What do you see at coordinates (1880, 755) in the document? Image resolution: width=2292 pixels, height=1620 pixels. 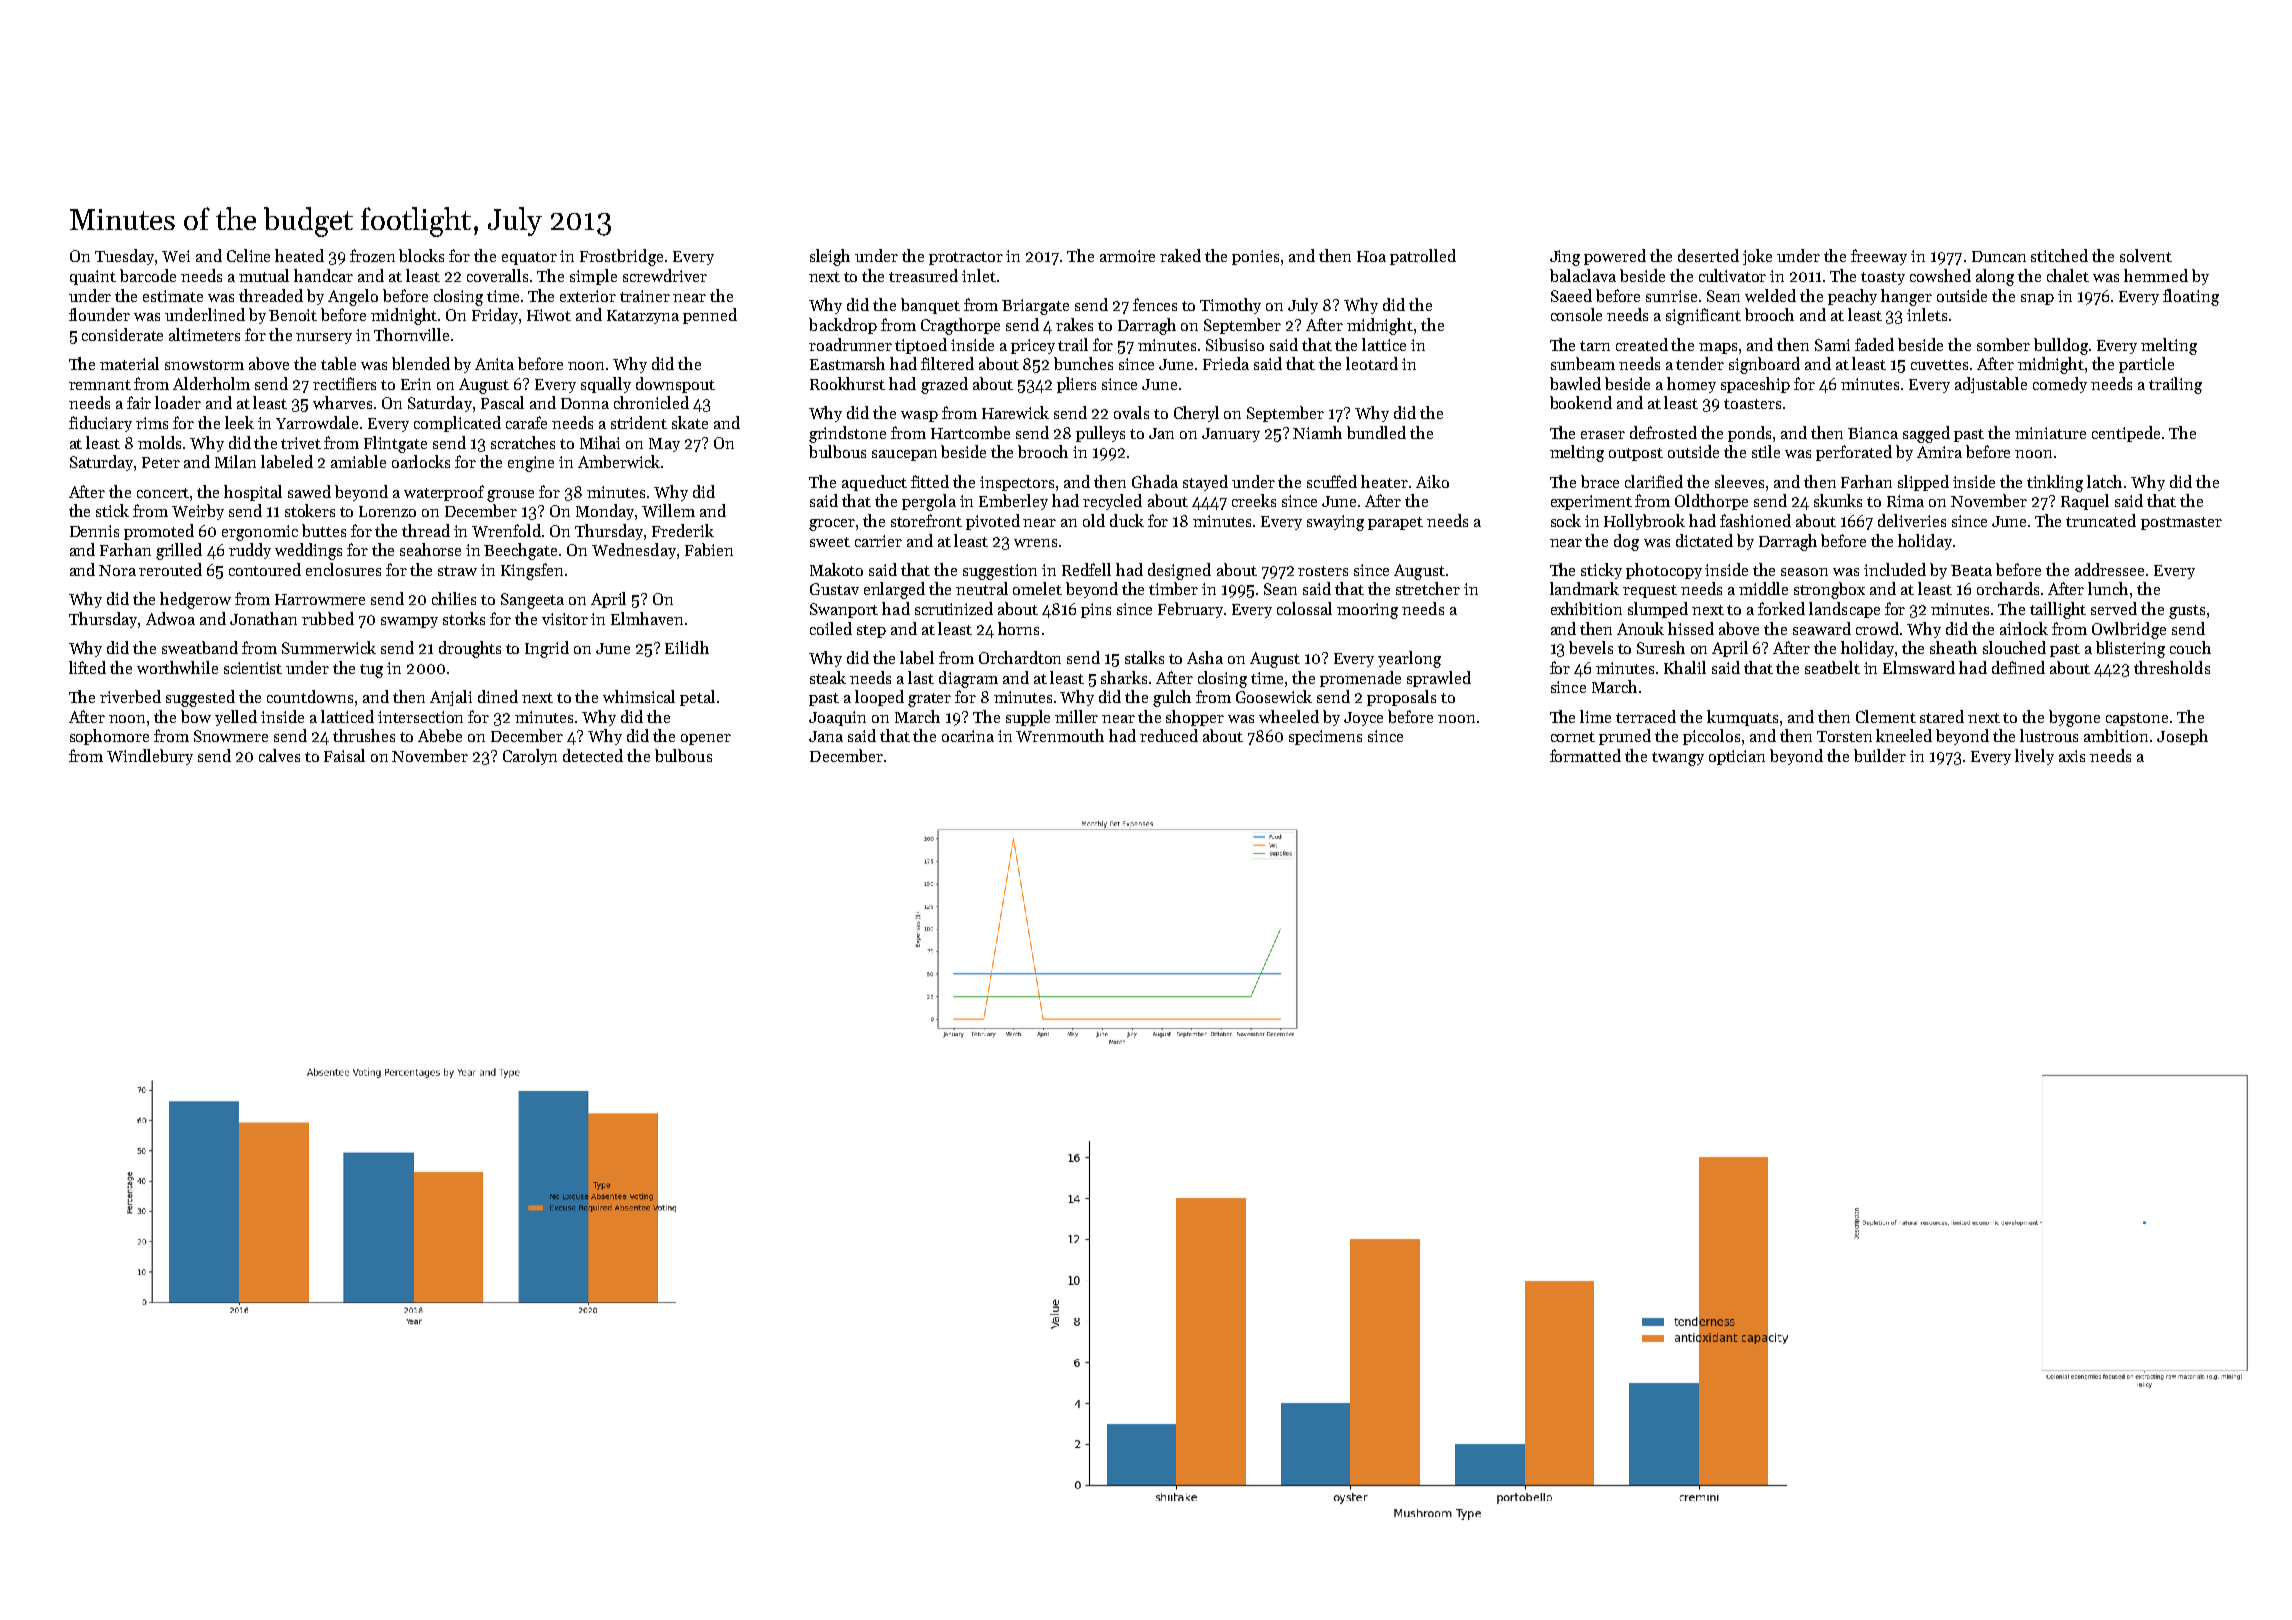 I see `builder` at bounding box center [1880, 755].
